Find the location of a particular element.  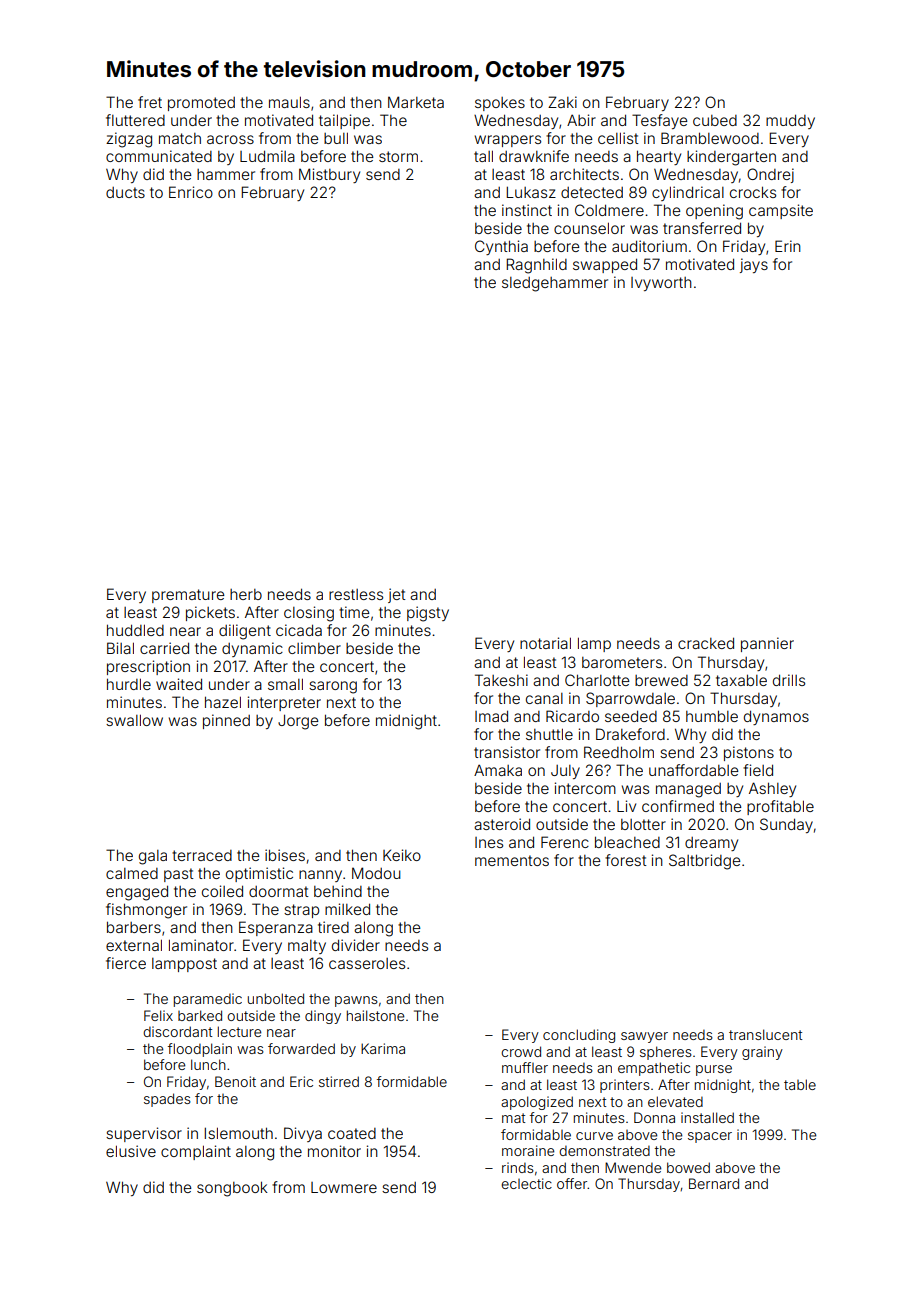

calmed is located at coordinates (132, 873).
